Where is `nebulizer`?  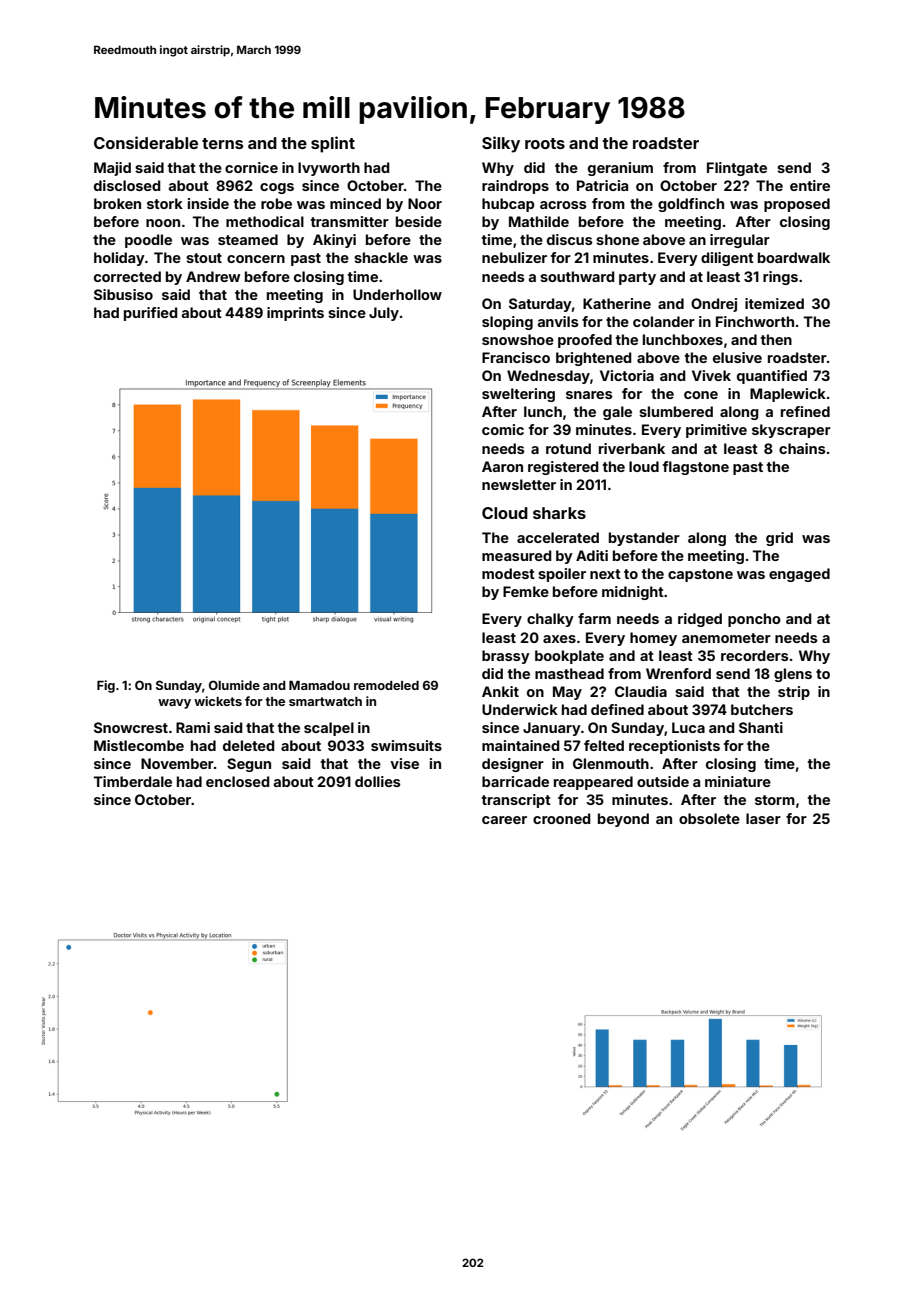
nebulizer is located at coordinates (514, 257).
